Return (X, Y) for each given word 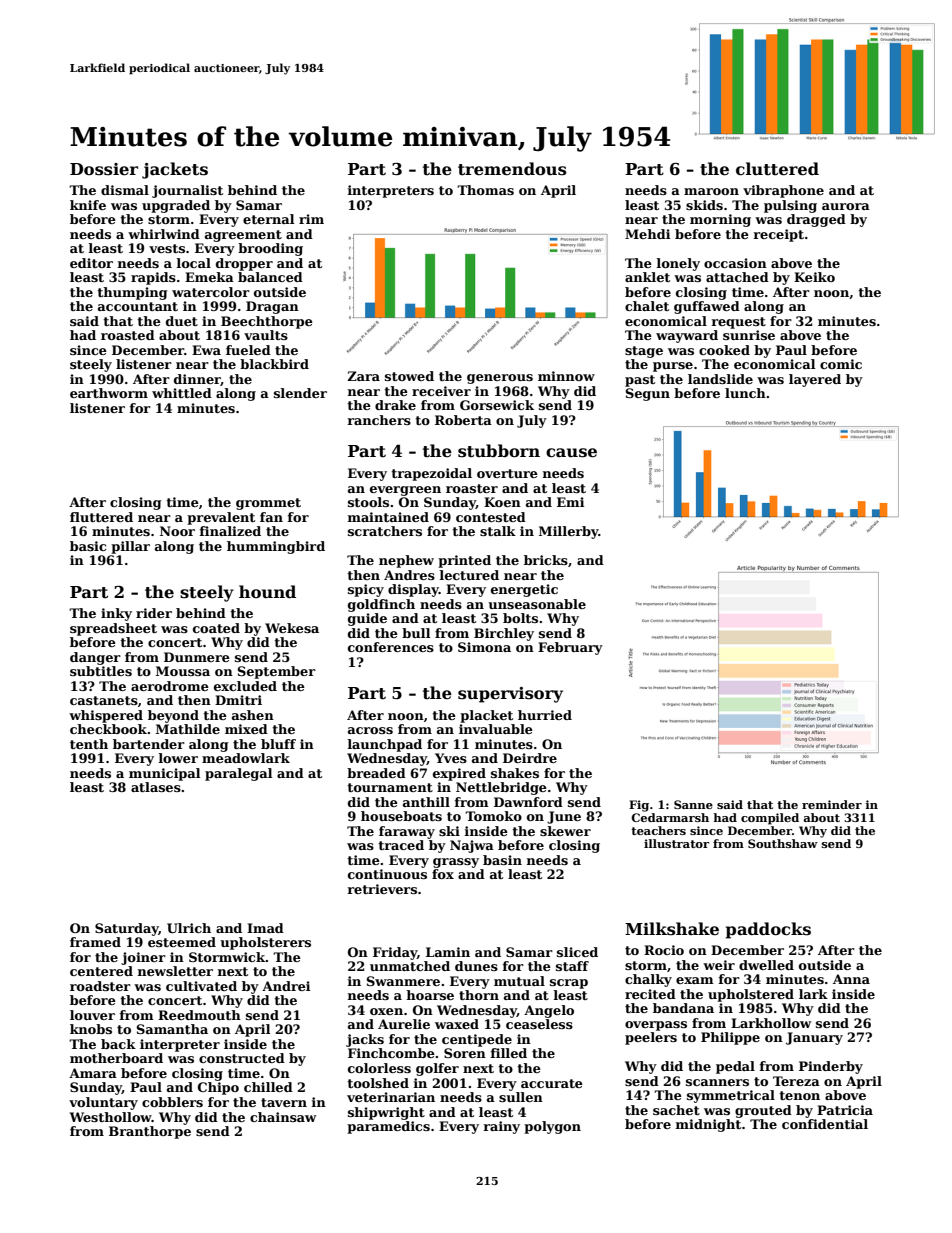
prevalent (221, 518)
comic (841, 364)
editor (91, 263)
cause (571, 453)
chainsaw (283, 1117)
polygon (552, 1127)
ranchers (379, 420)
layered (815, 380)
